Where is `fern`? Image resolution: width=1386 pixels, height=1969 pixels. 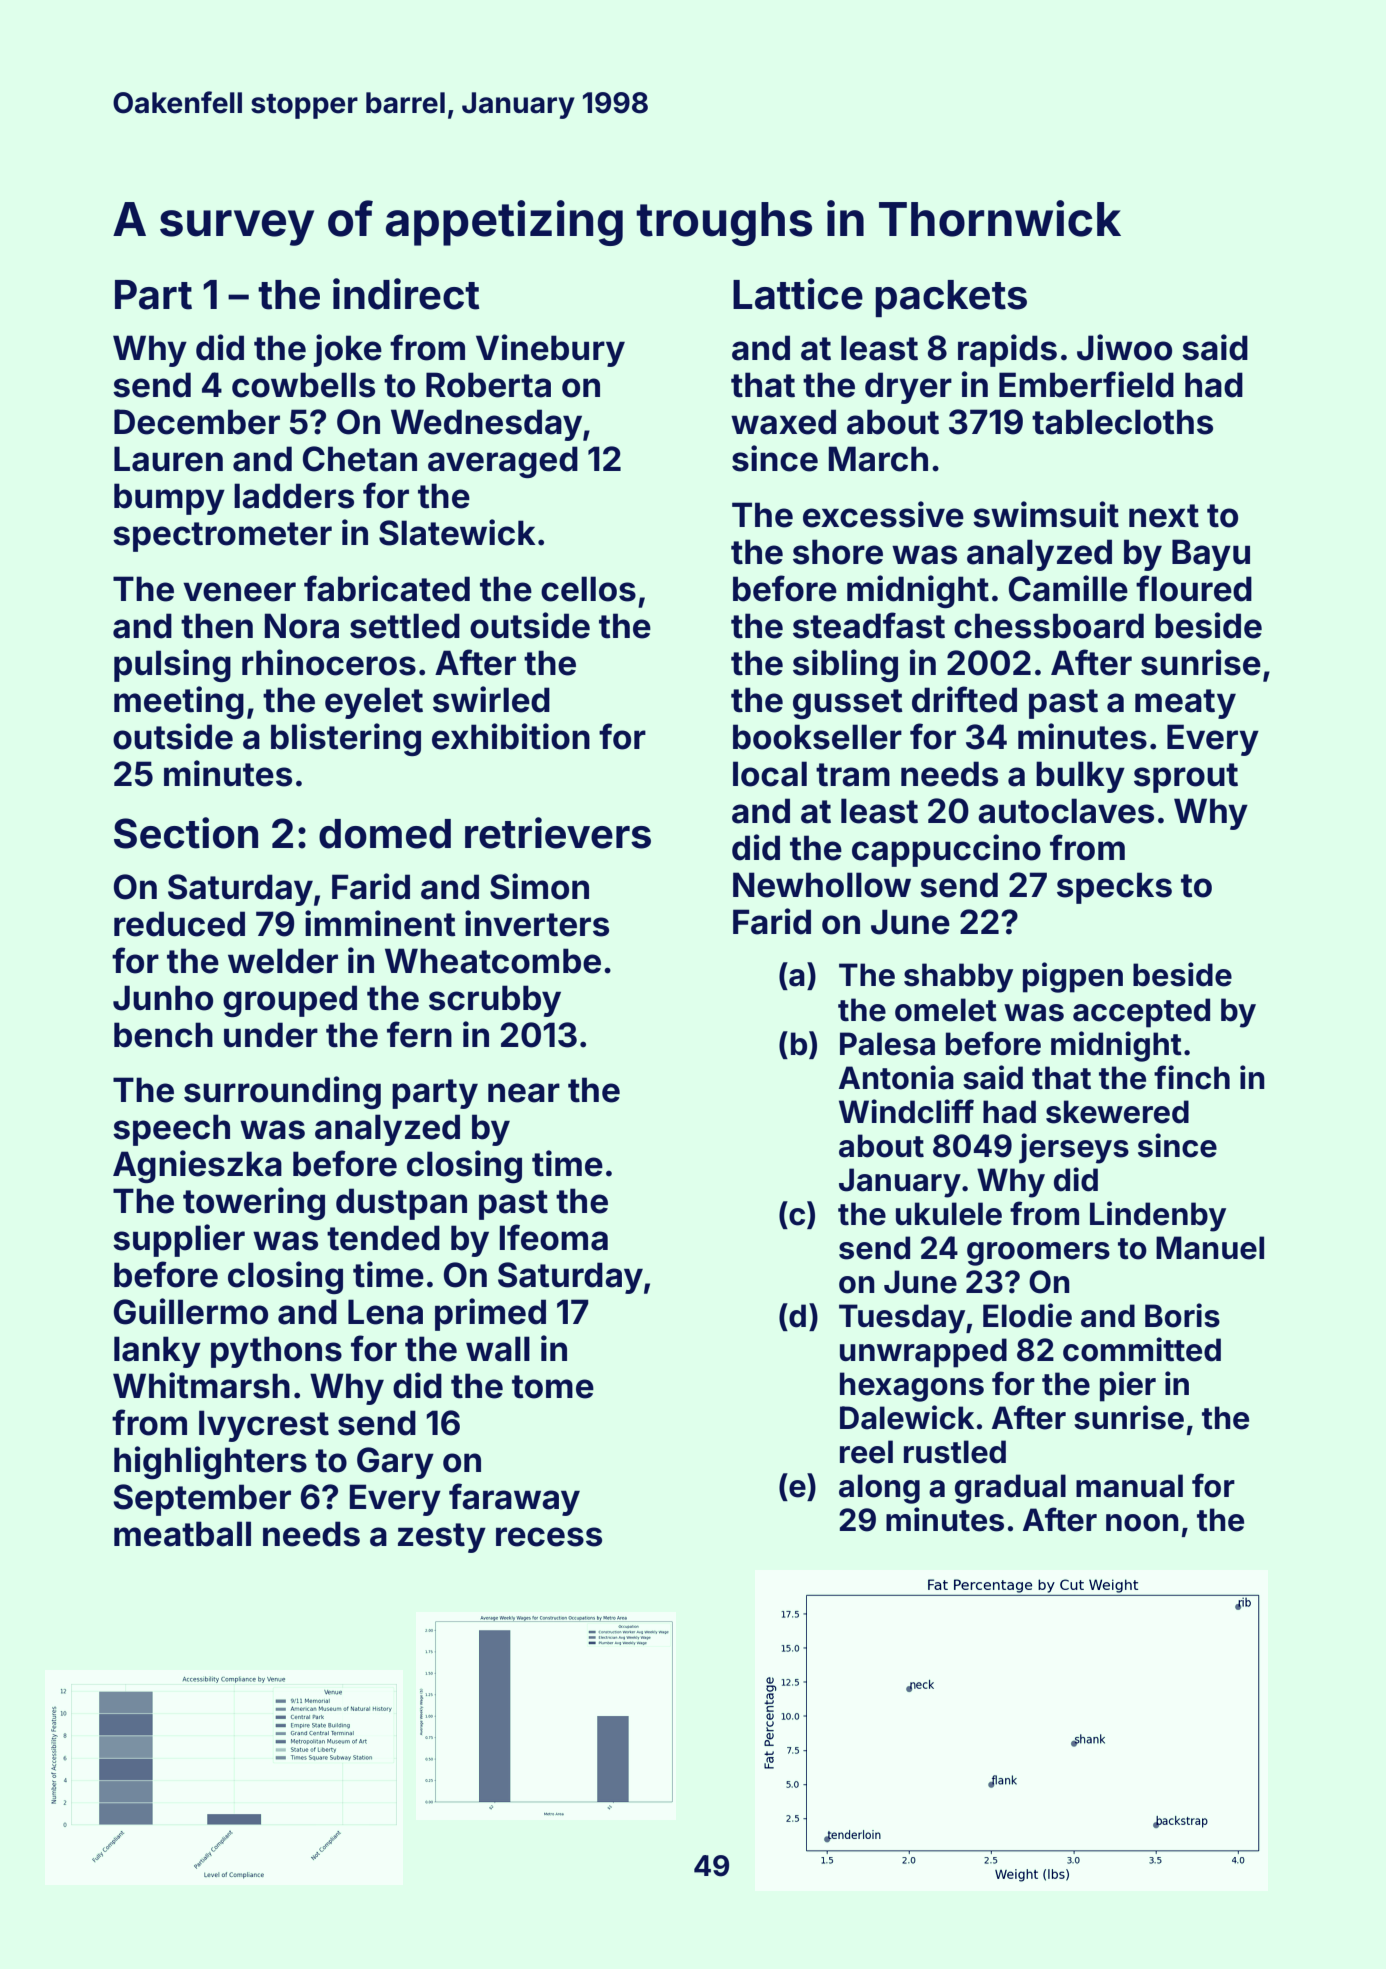 fern is located at coordinates (419, 1034).
